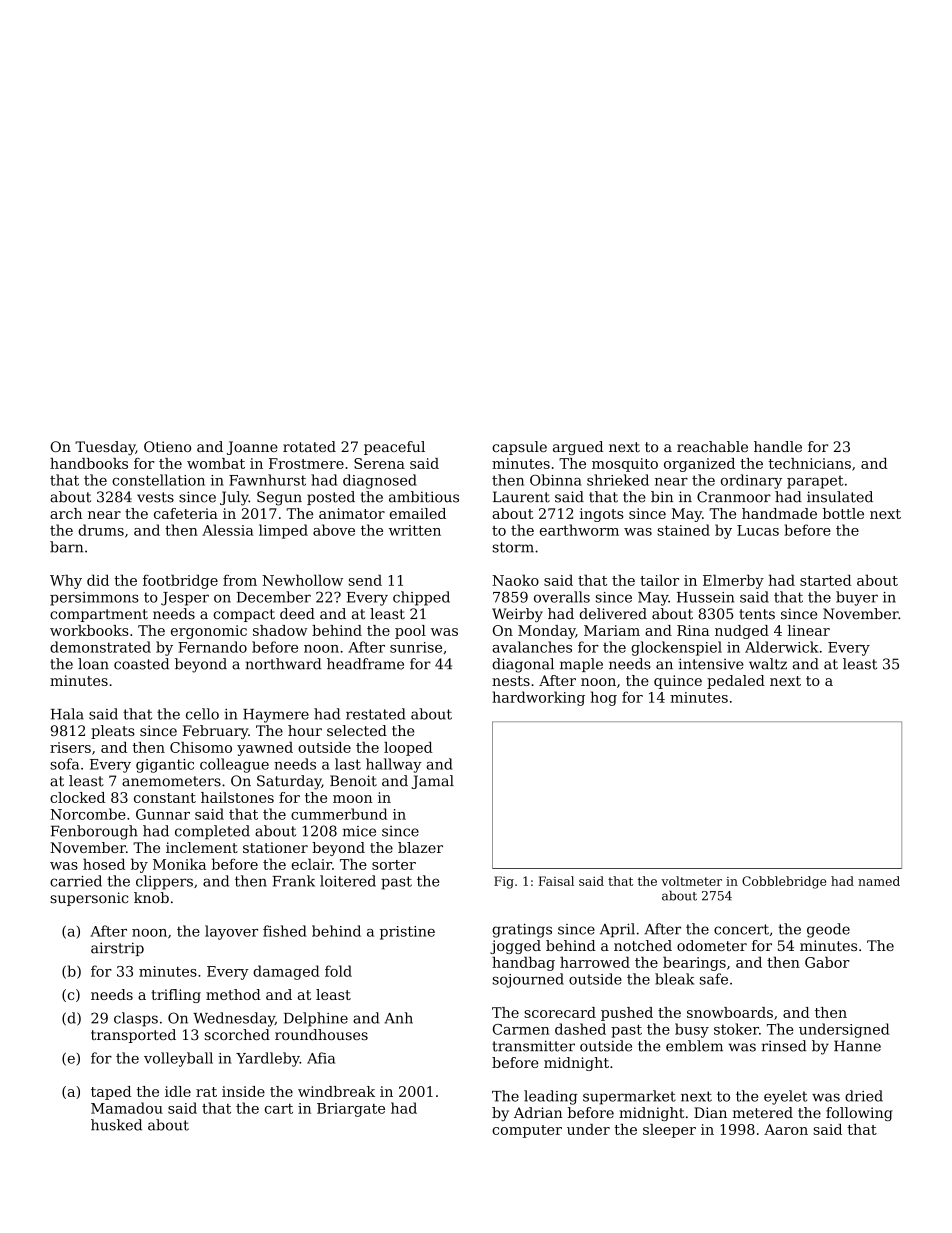  What do you see at coordinates (158, 480) in the screenshot?
I see `constellation` at bounding box center [158, 480].
